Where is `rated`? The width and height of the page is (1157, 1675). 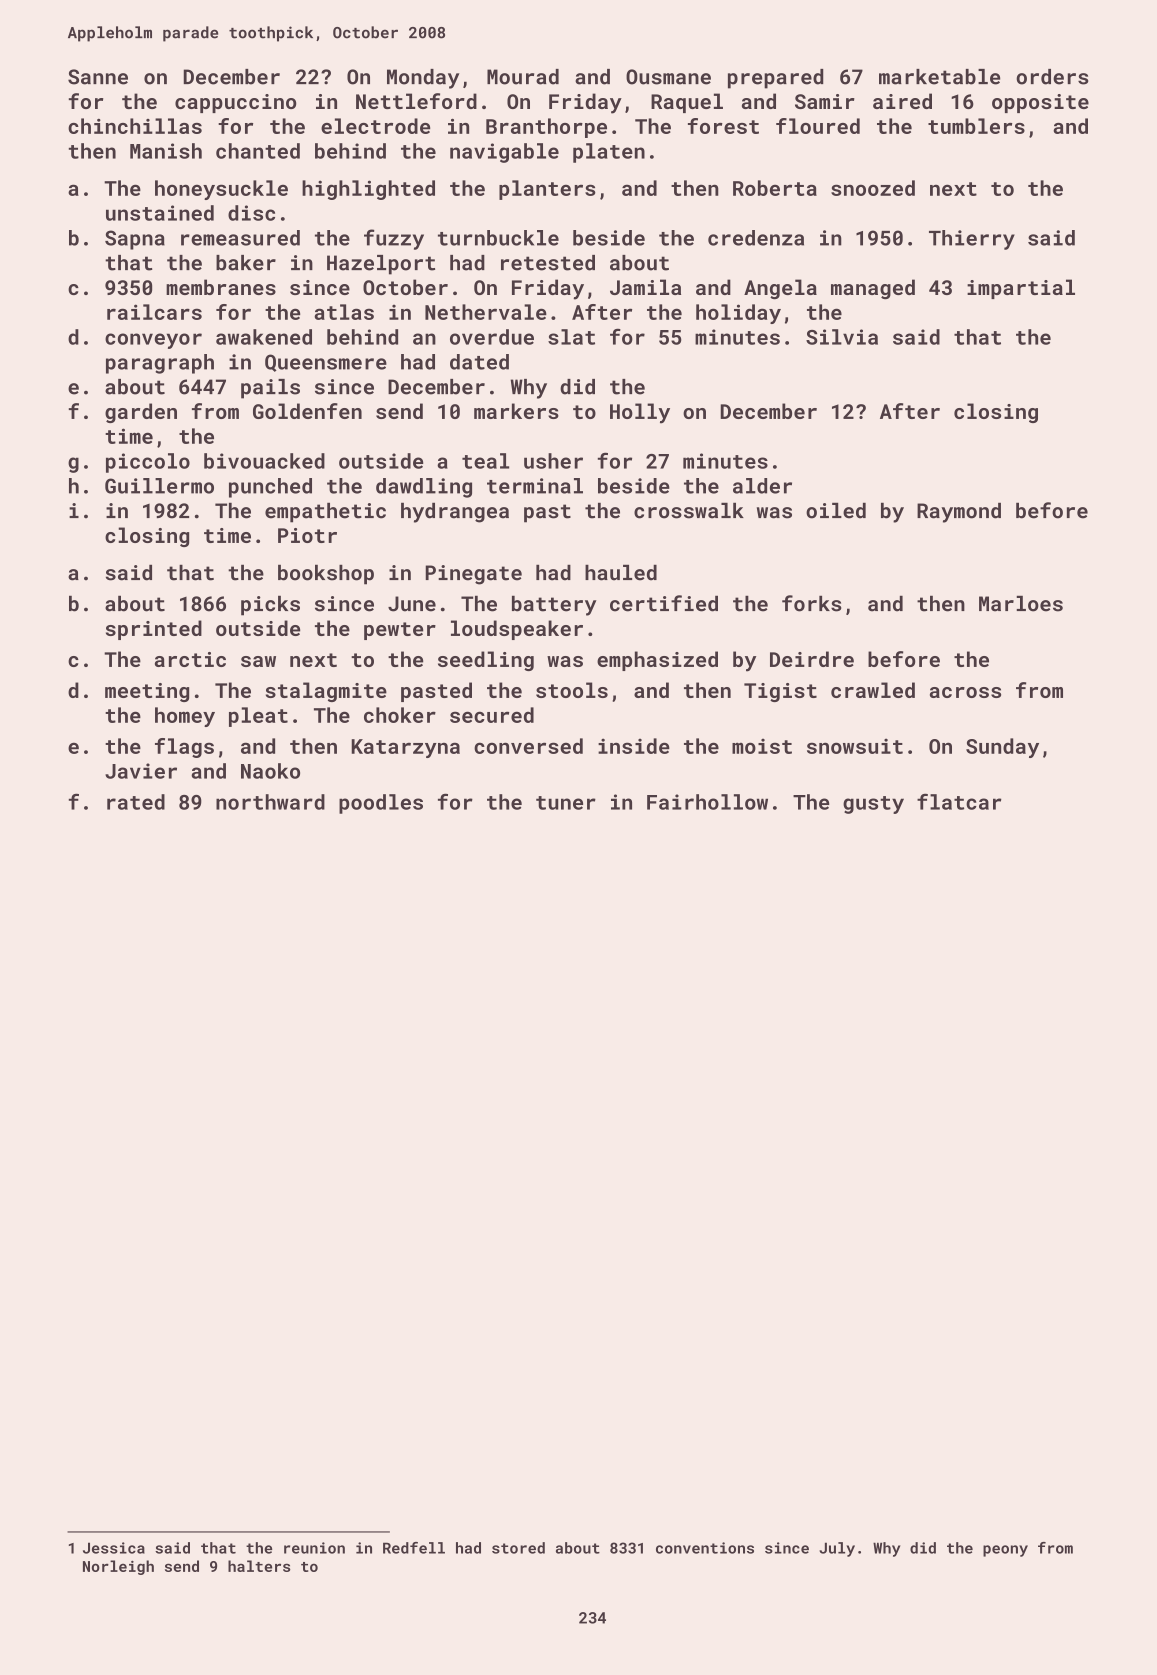 rated is located at coordinates (136, 802).
